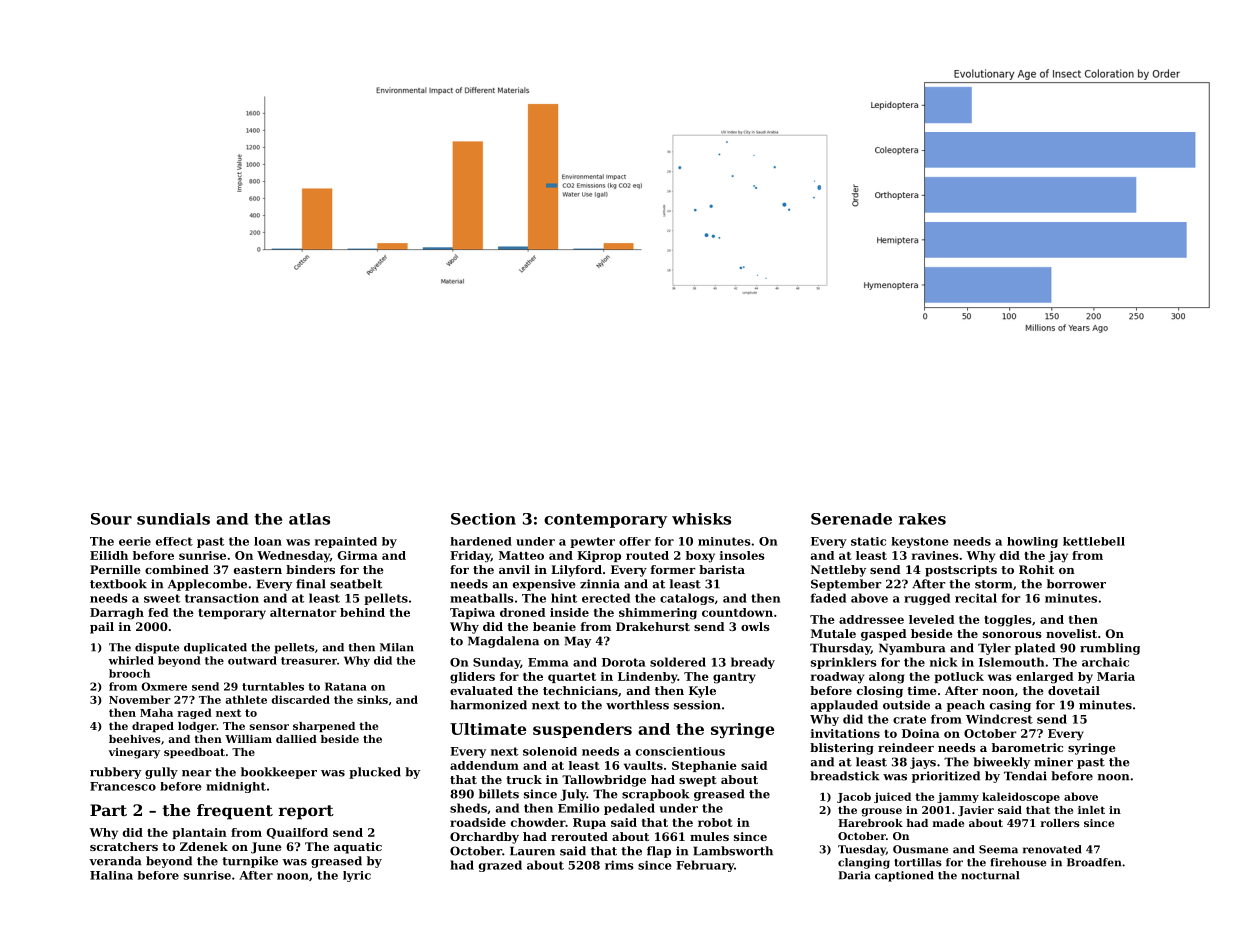  I want to click on lyric, so click(357, 876).
